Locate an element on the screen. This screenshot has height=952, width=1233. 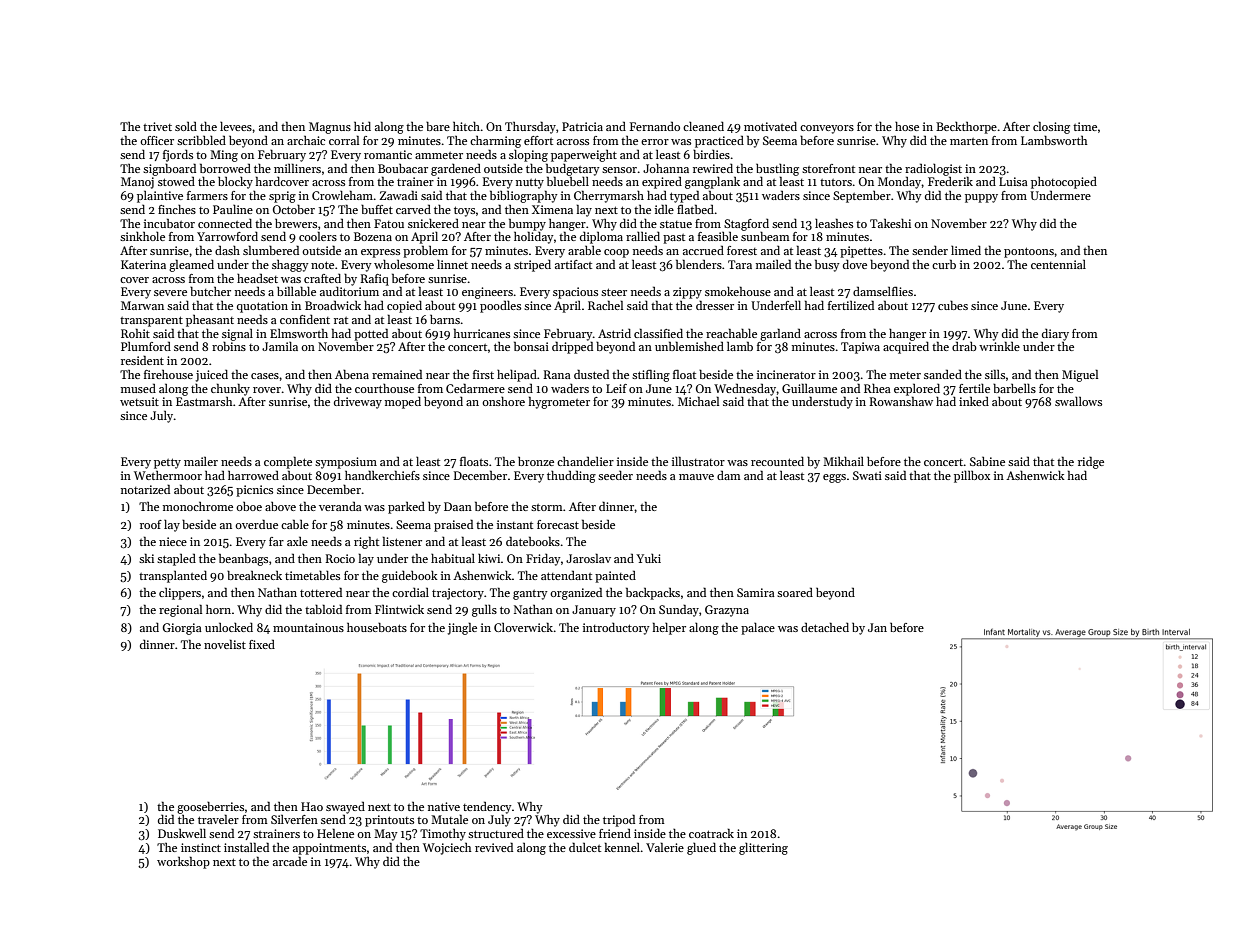
recounted is located at coordinates (777, 461).
